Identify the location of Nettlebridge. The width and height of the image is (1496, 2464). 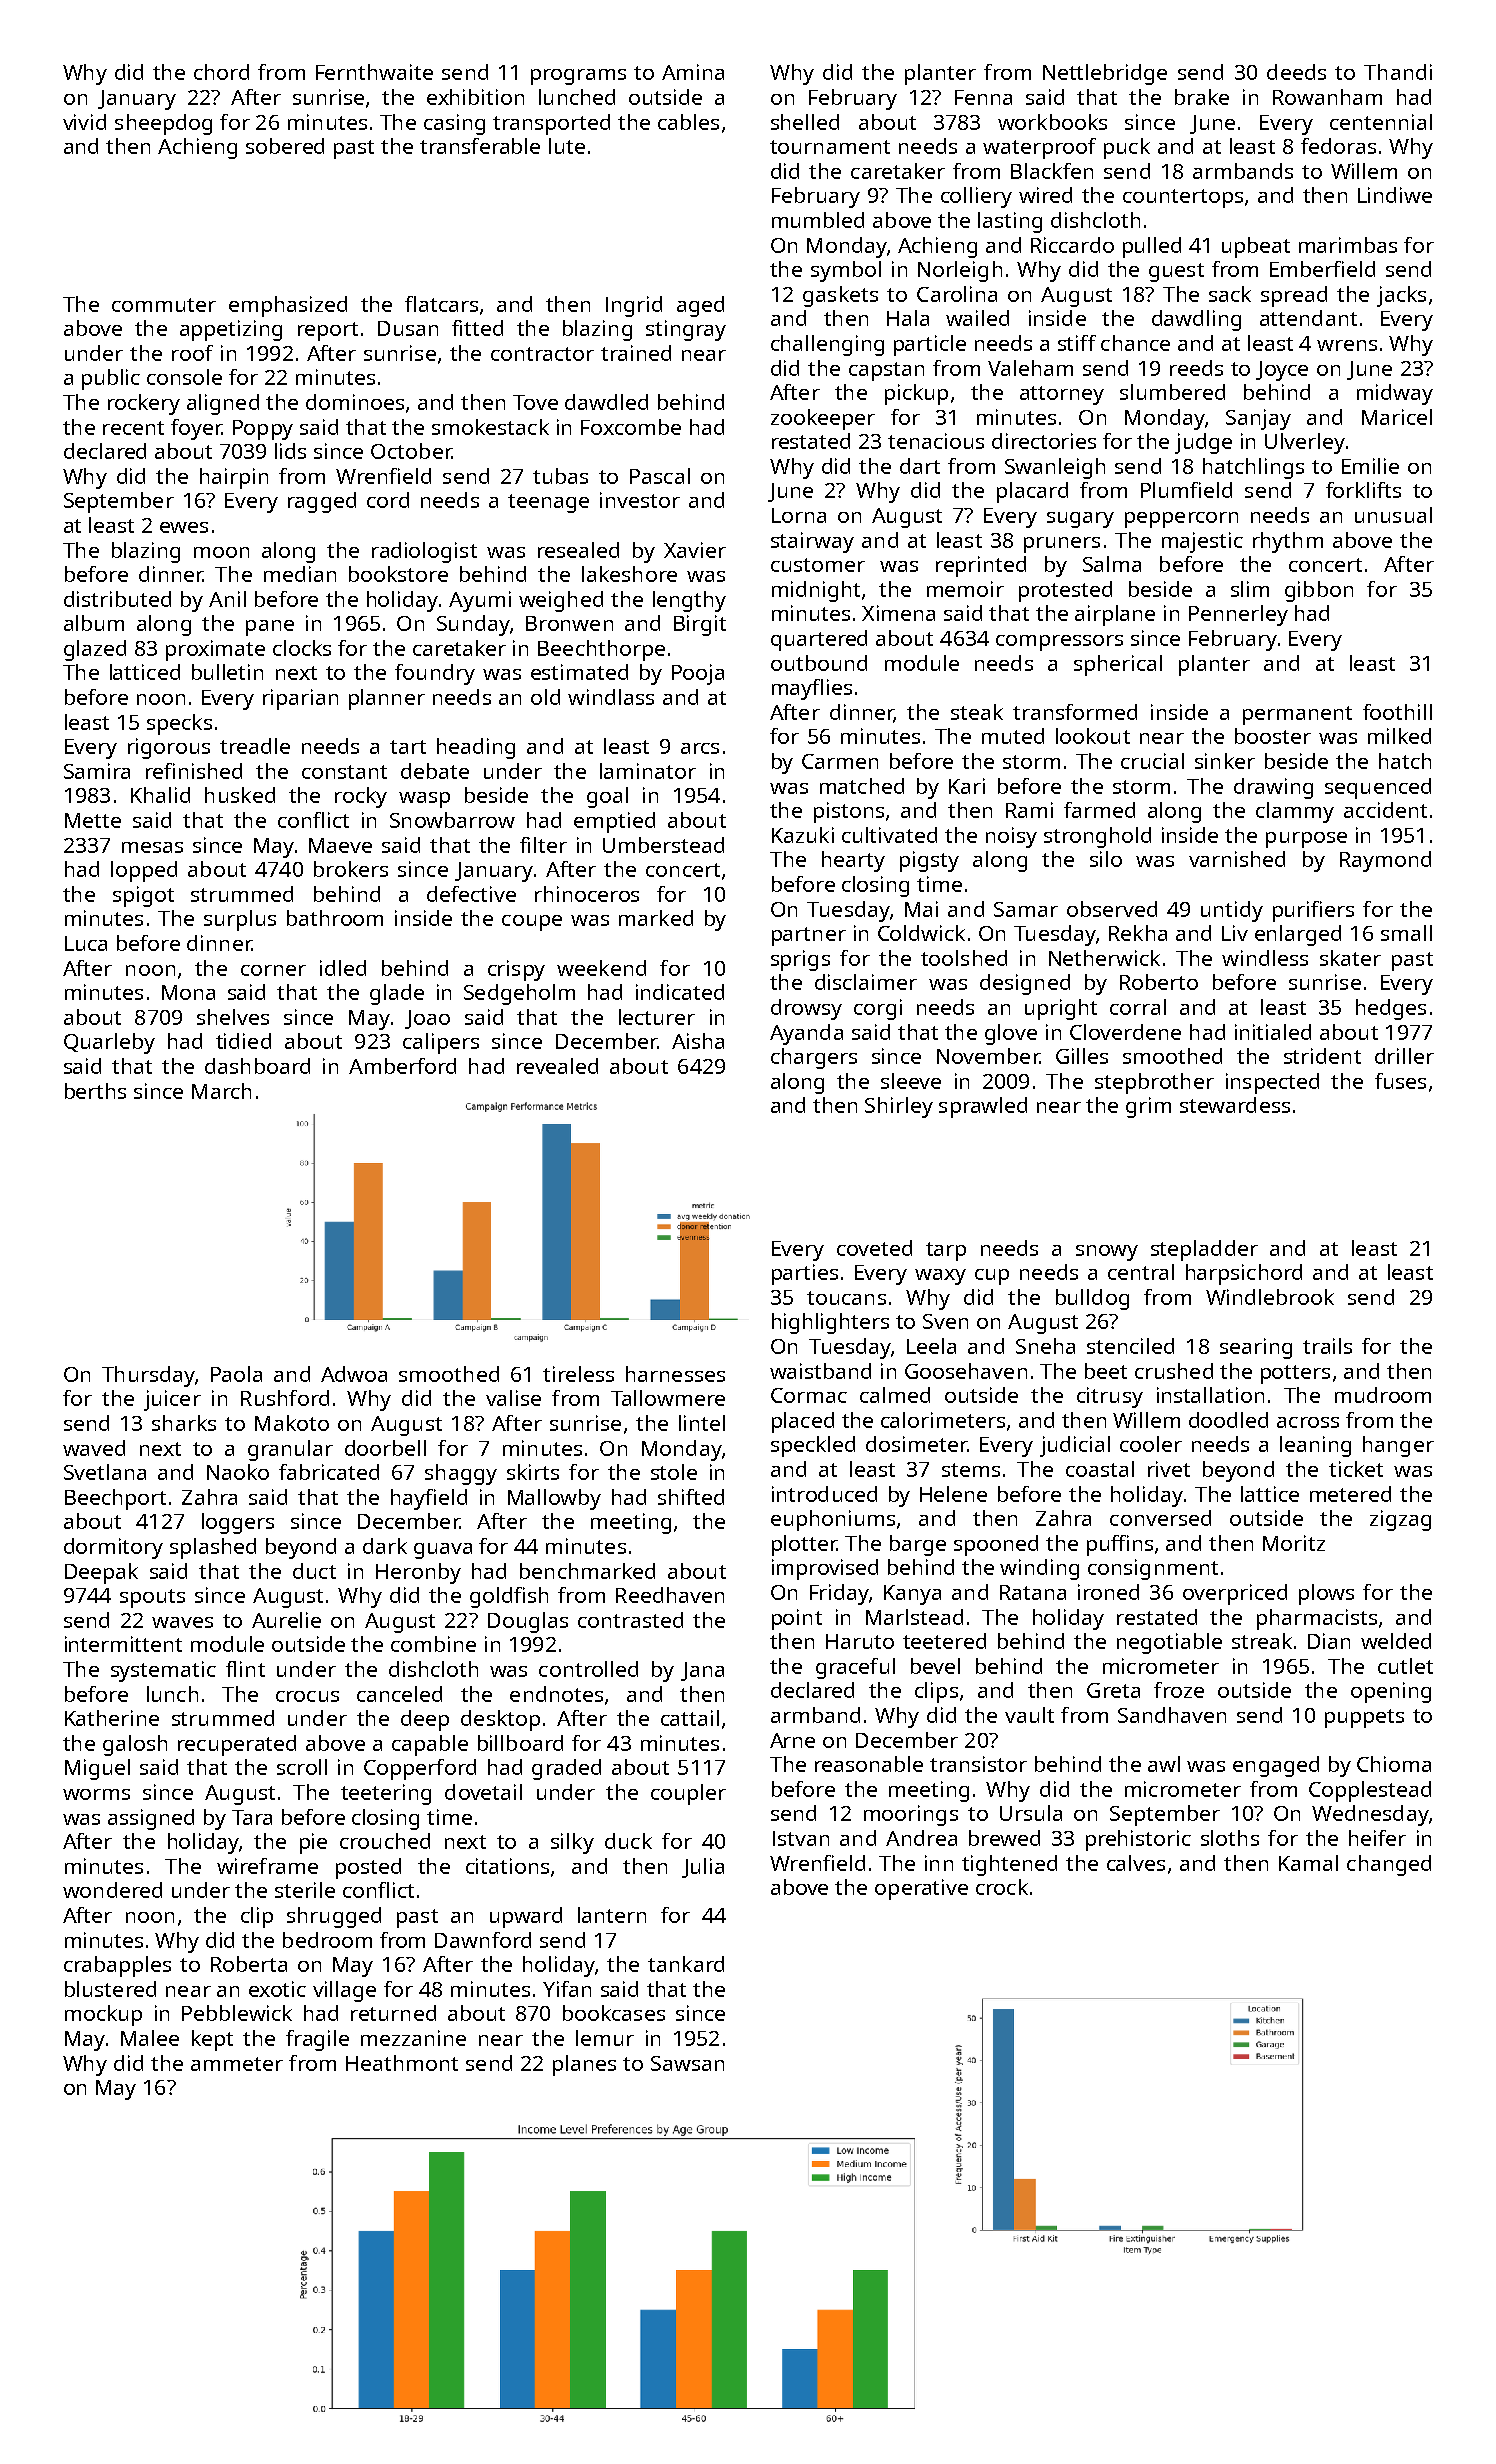
(1105, 74).
